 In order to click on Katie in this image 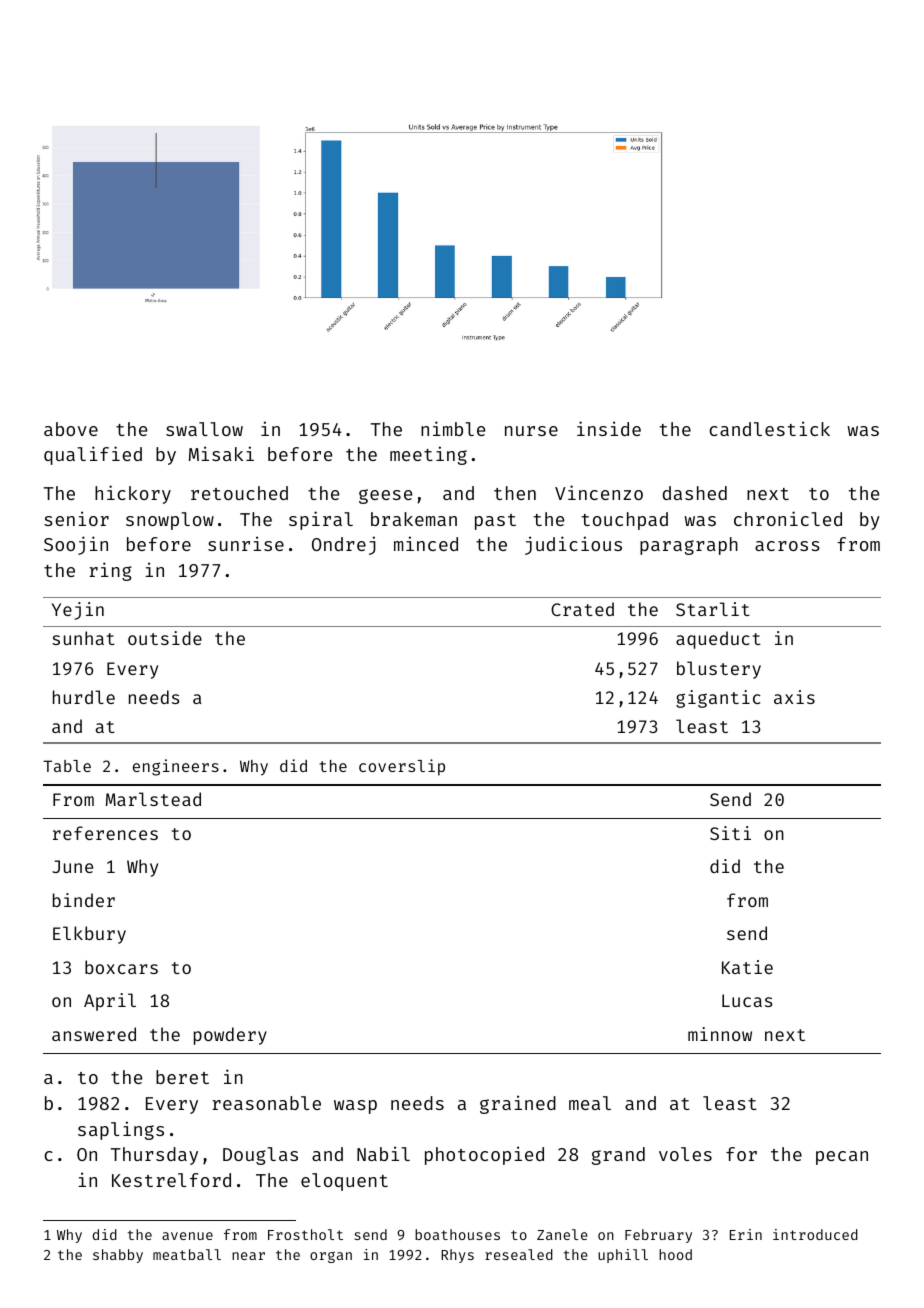, I will do `click(747, 967)`.
